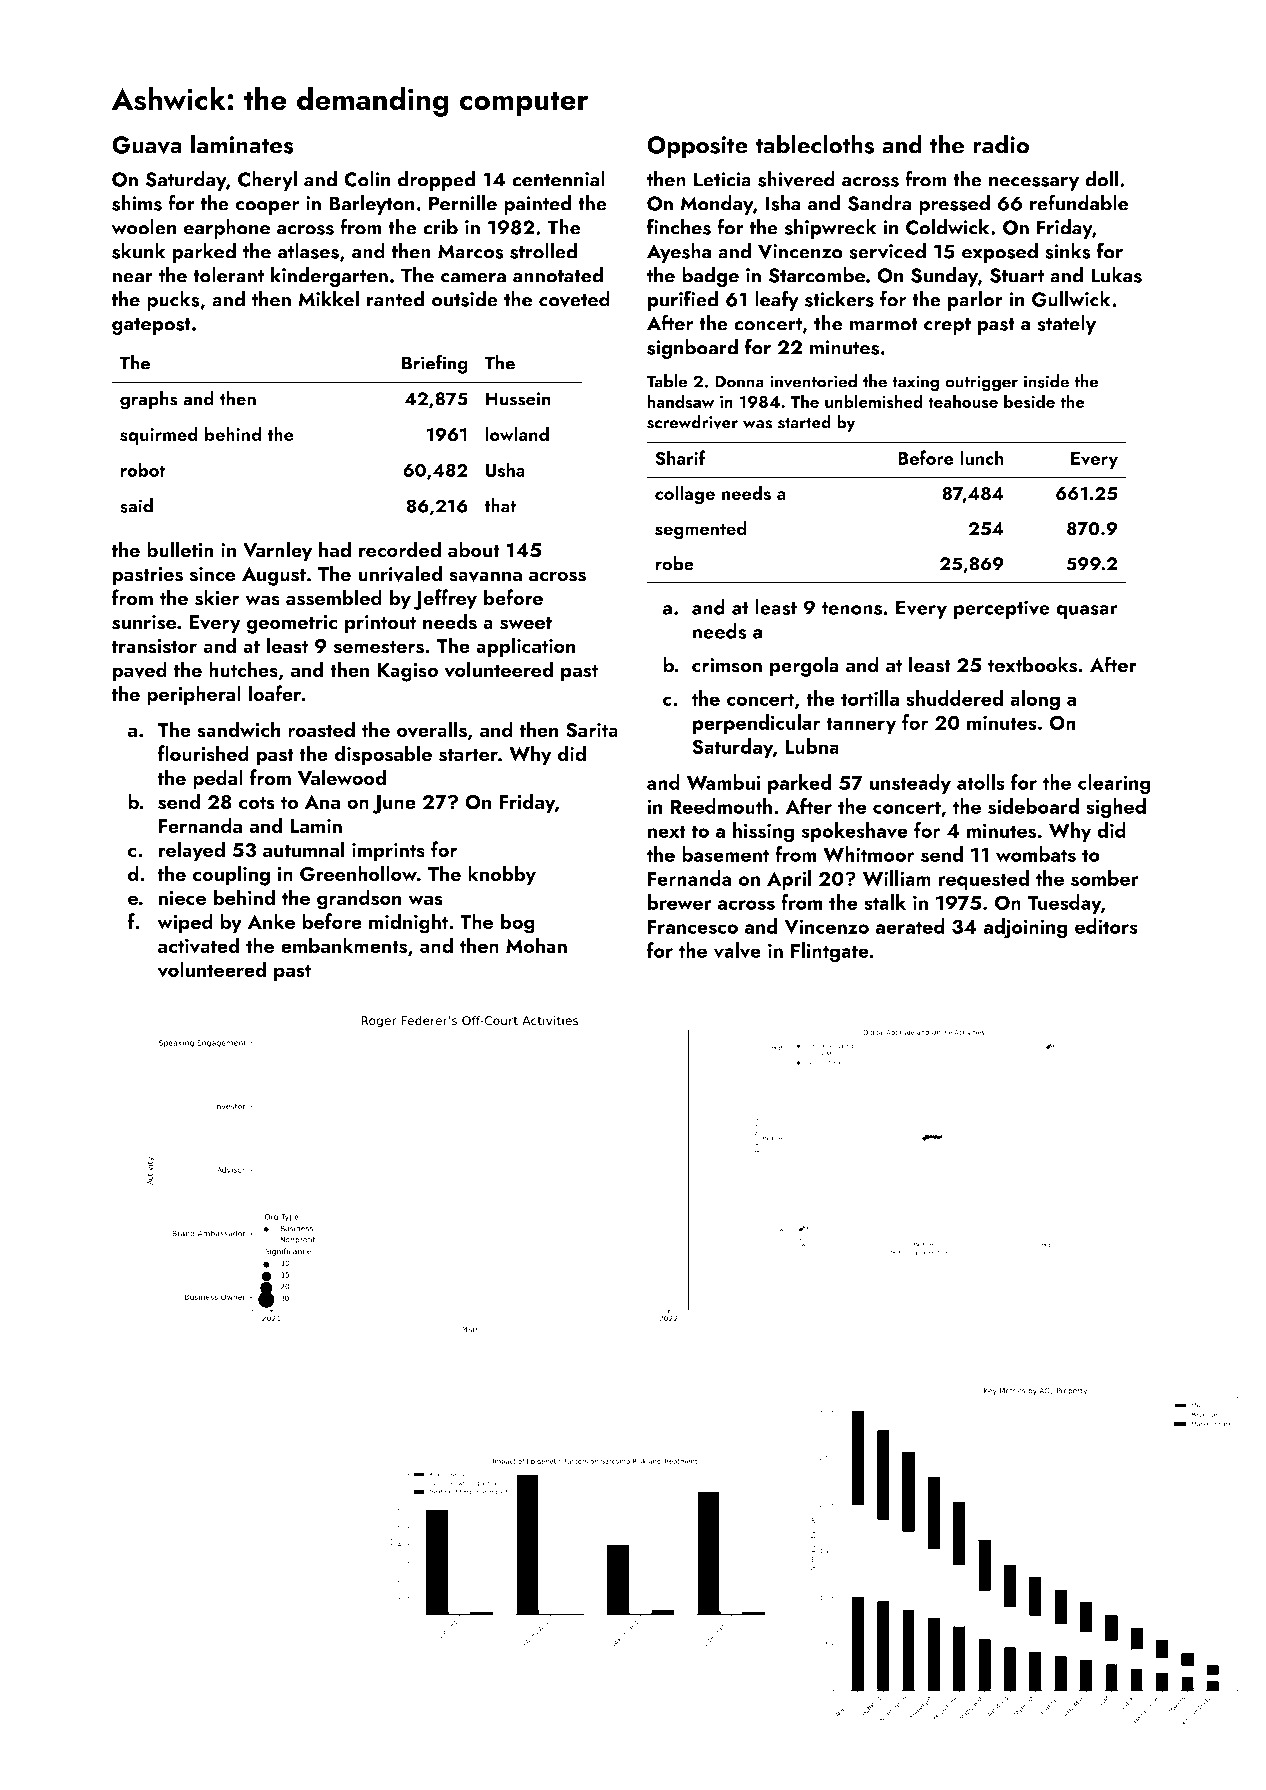 The image size is (1266, 1790). What do you see at coordinates (697, 147) in the document?
I see `Opposite` at bounding box center [697, 147].
